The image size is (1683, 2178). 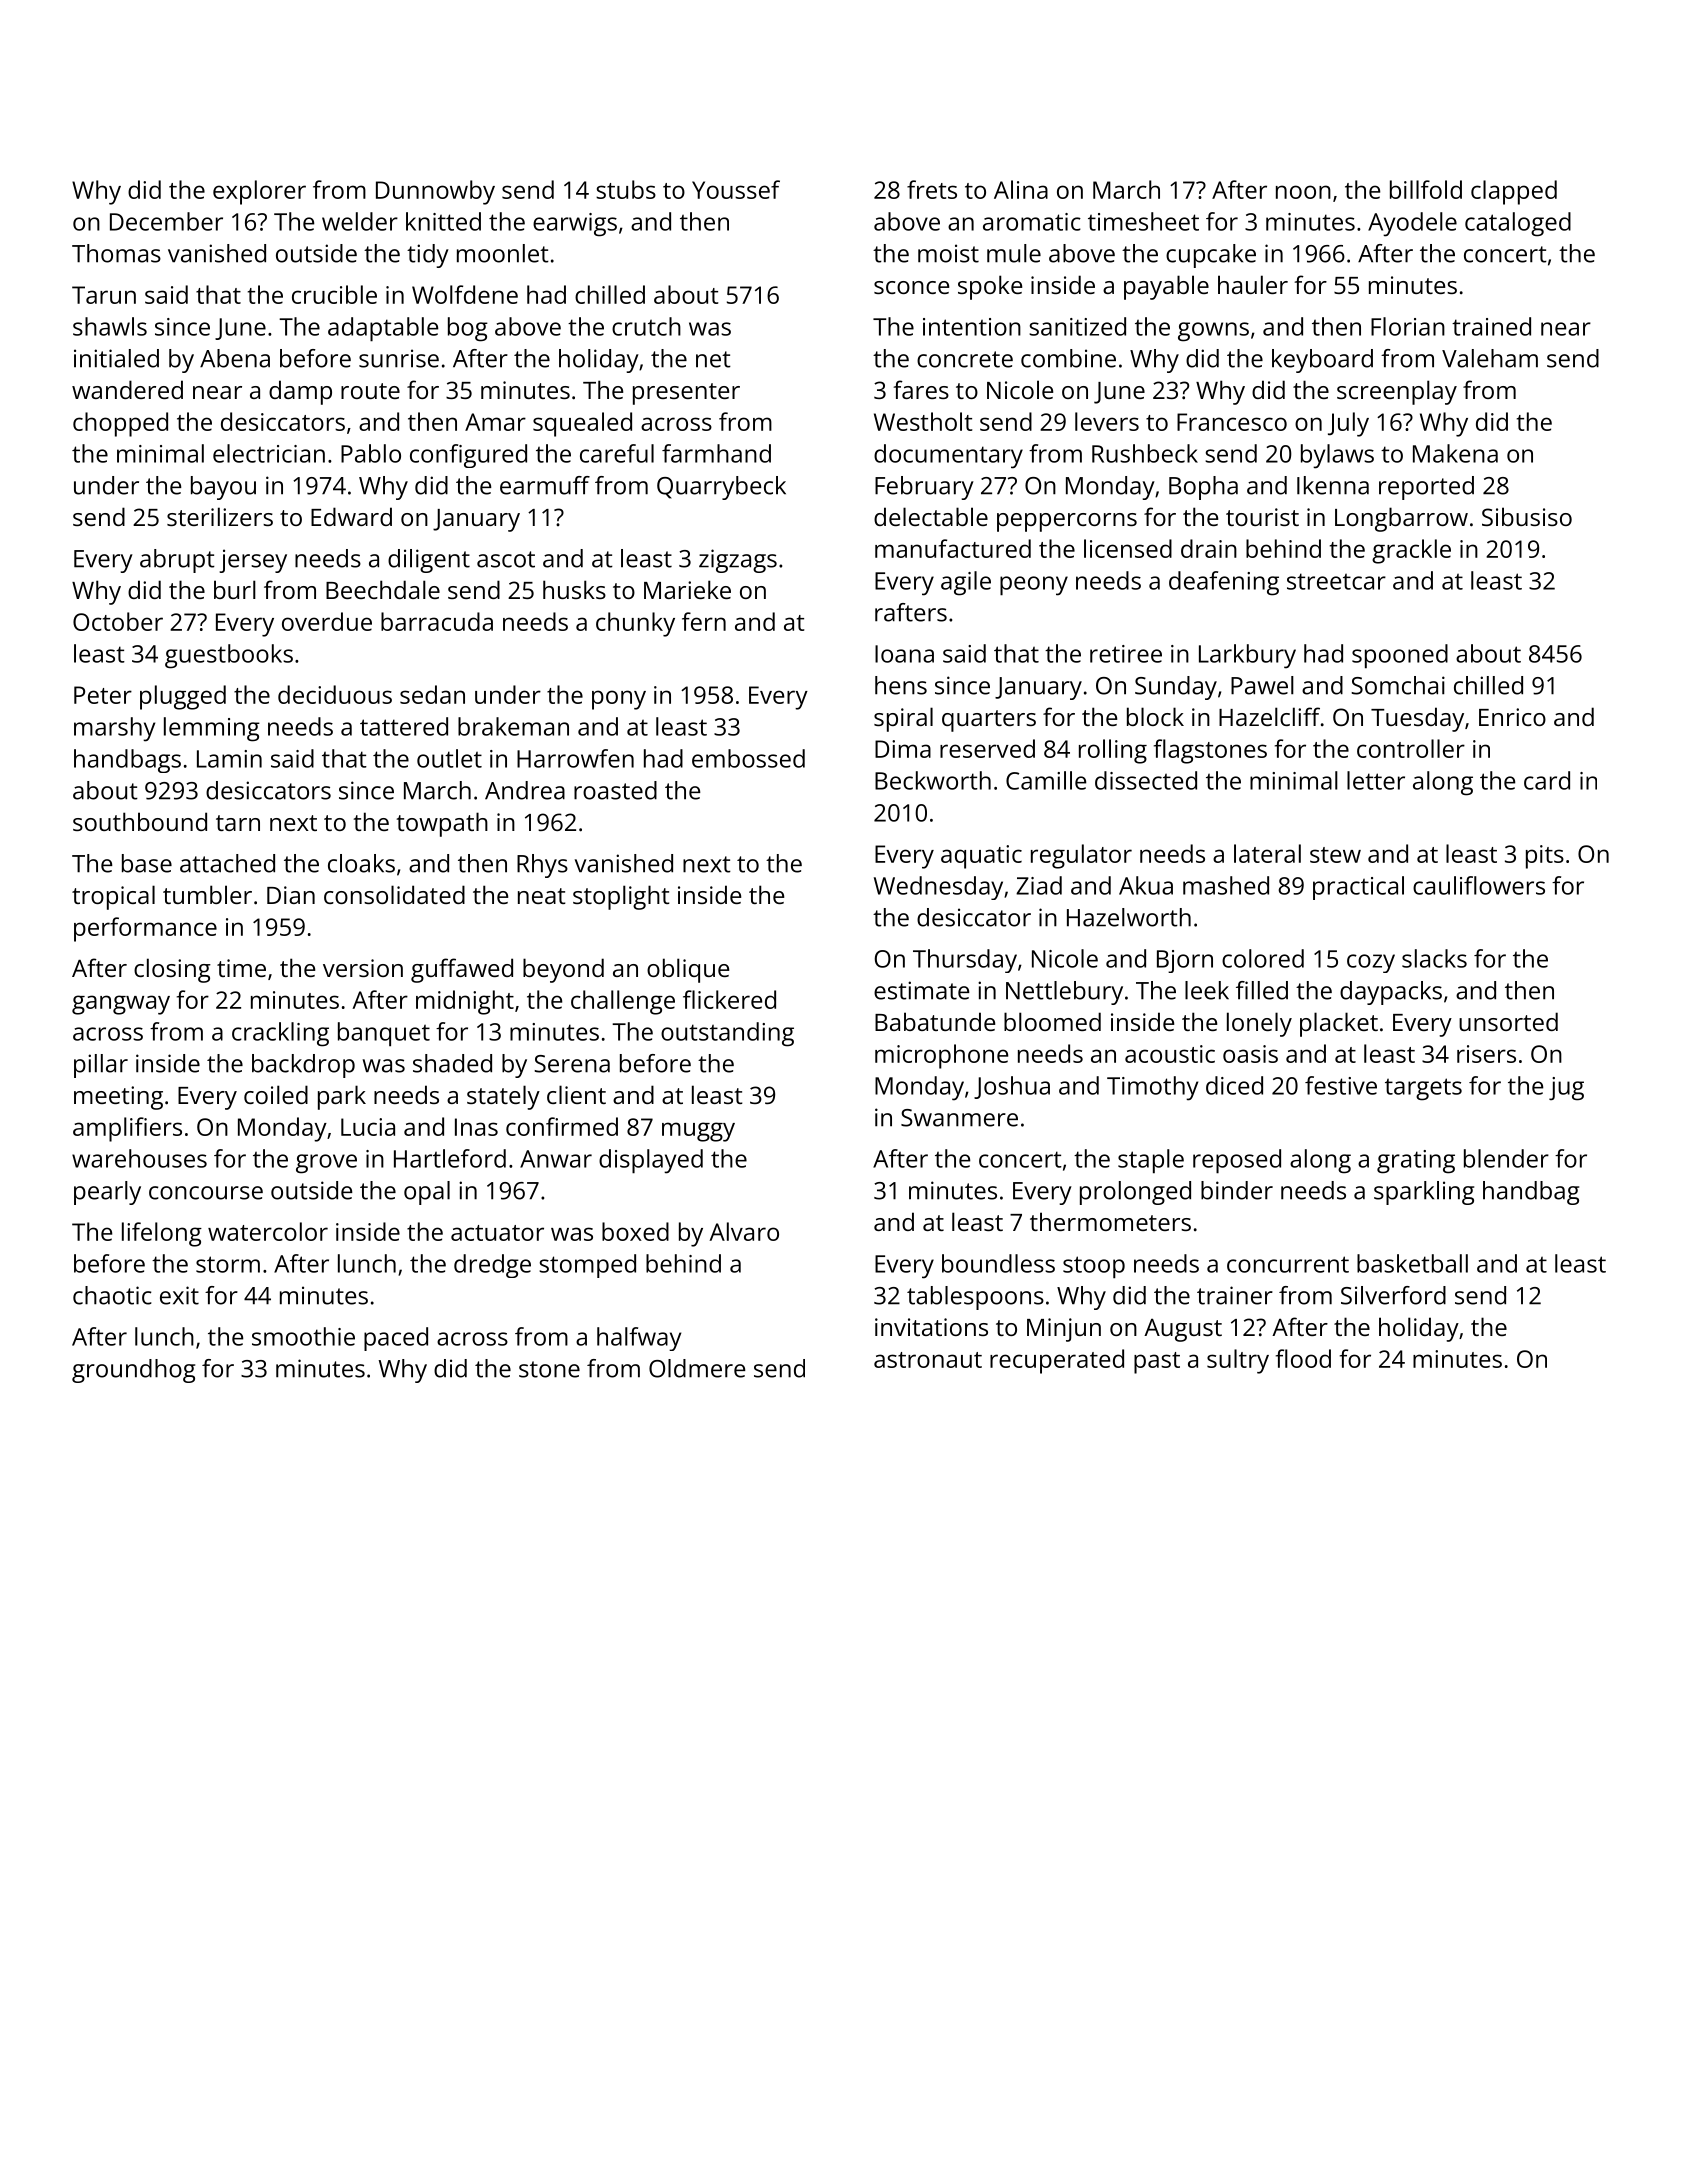 I want to click on mule, so click(x=1014, y=253).
